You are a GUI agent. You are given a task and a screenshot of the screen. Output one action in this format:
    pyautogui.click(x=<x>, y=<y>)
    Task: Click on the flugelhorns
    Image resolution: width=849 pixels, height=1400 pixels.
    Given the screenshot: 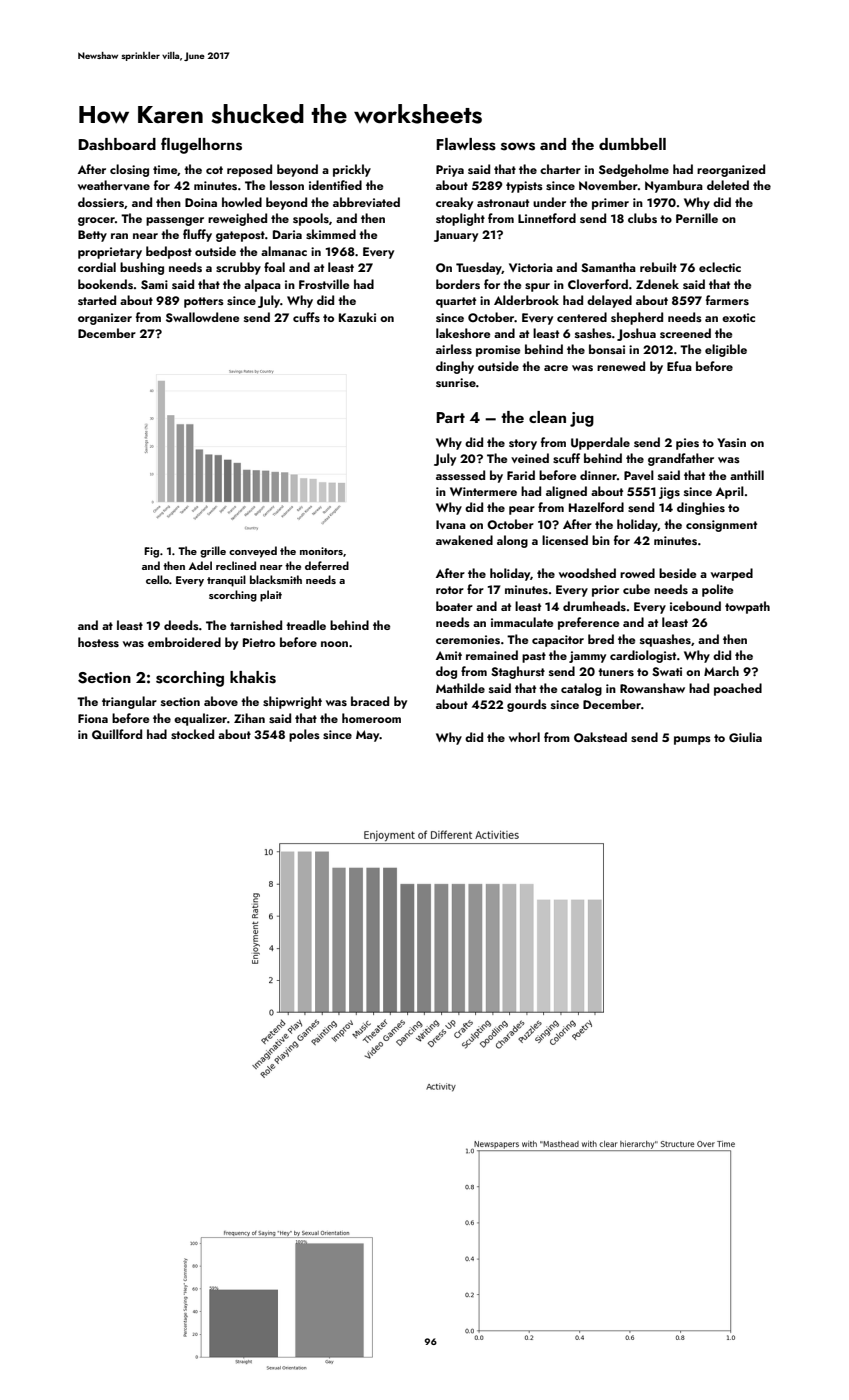 What is the action you would take?
    pyautogui.click(x=201, y=145)
